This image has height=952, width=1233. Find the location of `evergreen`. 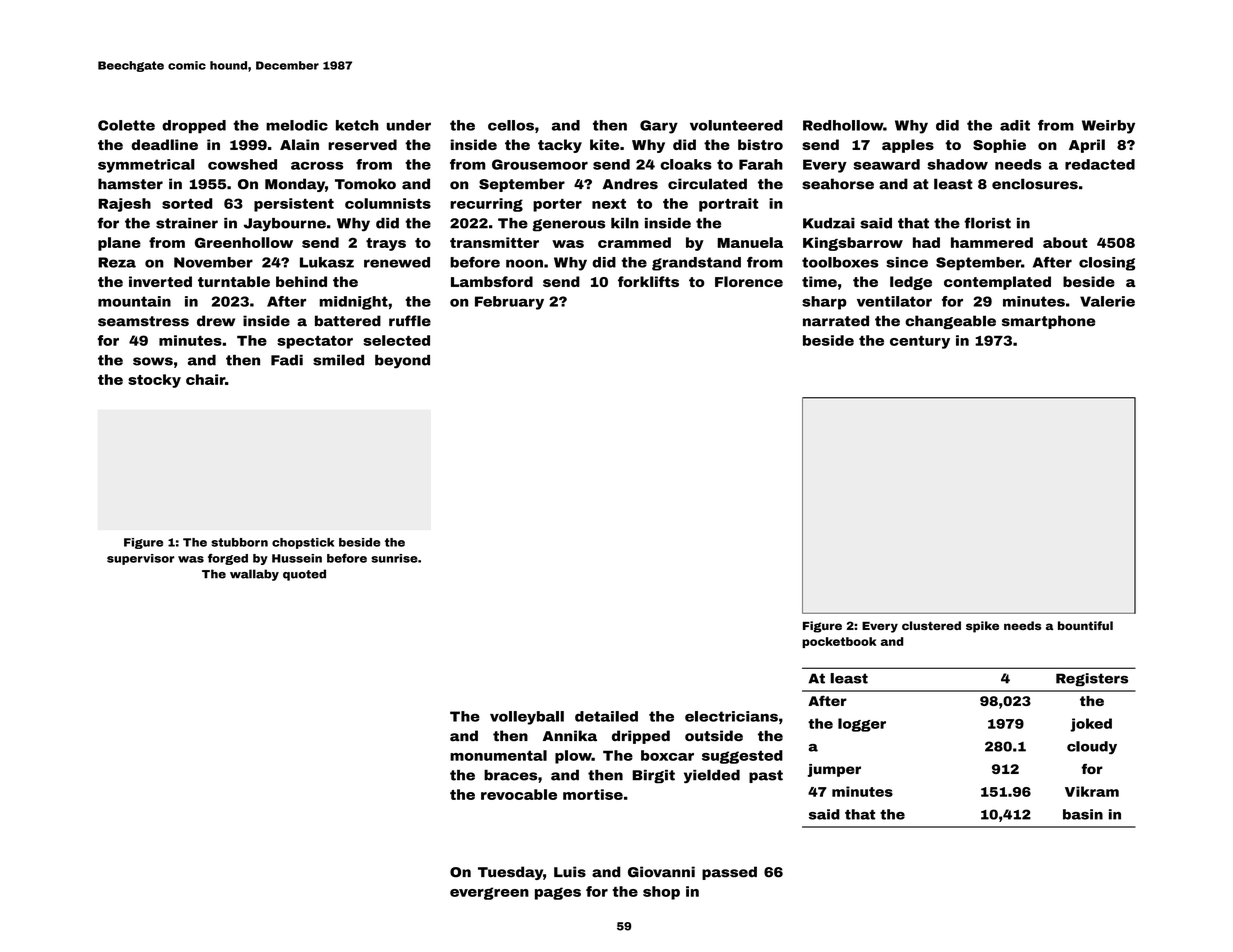

evergreen is located at coordinates (489, 893).
